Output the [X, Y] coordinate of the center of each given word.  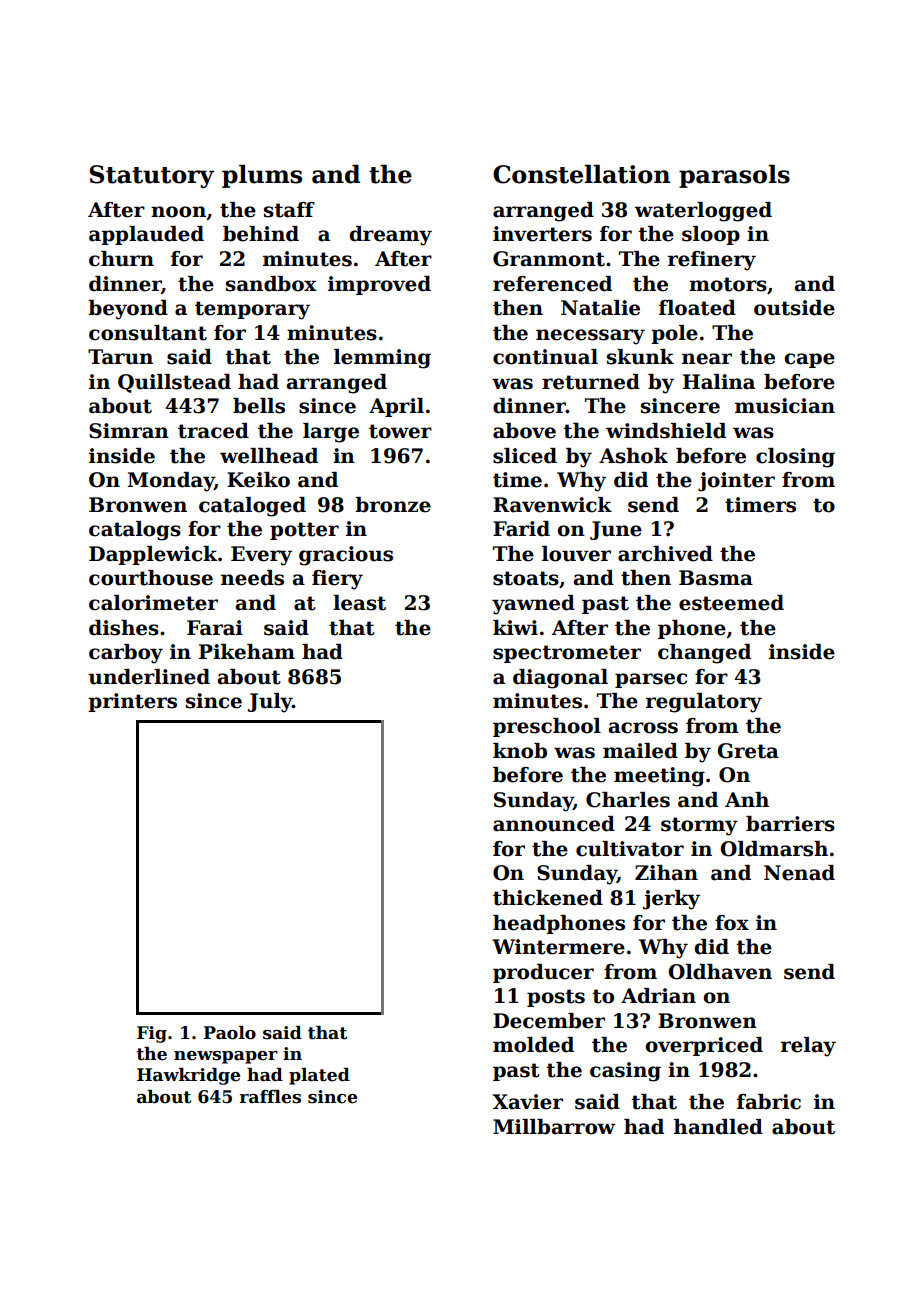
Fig [152, 1034]
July [270, 703]
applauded [146, 235]
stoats [526, 578]
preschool [547, 727]
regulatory [704, 703]
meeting [659, 777]
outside [794, 308]
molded [533, 1045]
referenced [552, 284]
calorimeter [153, 603]
